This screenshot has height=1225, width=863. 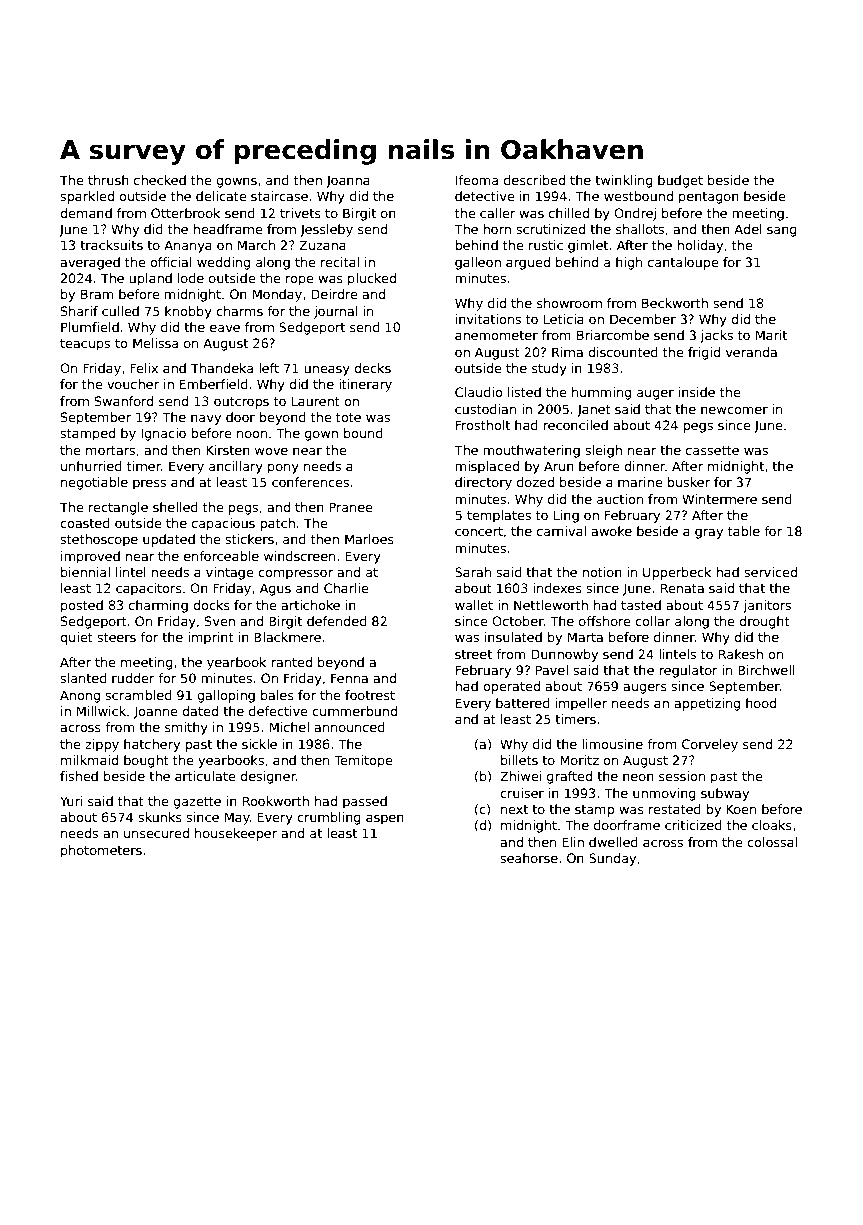 I want to click on negotiable, so click(x=94, y=483).
